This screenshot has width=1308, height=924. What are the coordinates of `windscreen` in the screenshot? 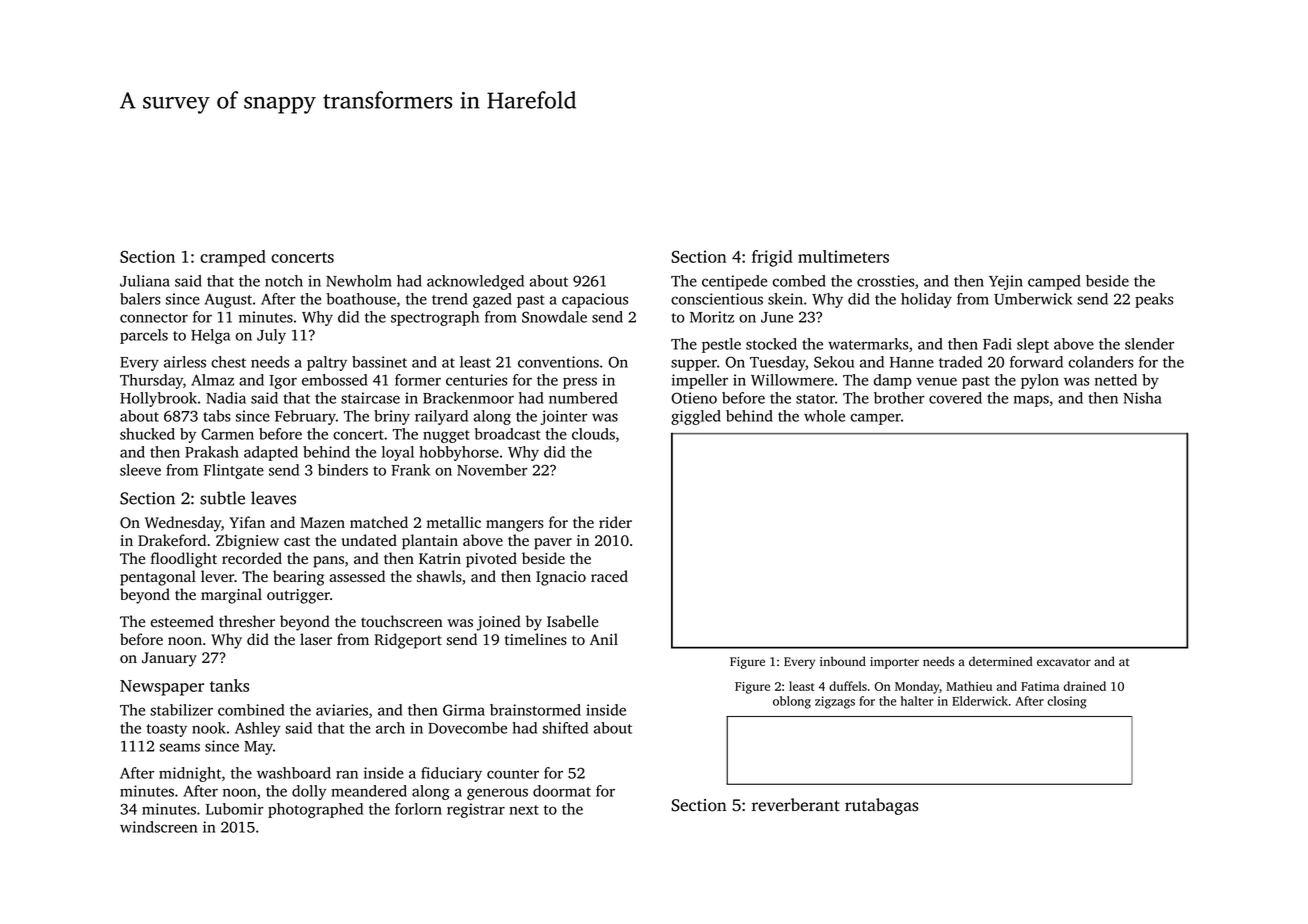 It's located at (158, 827).
